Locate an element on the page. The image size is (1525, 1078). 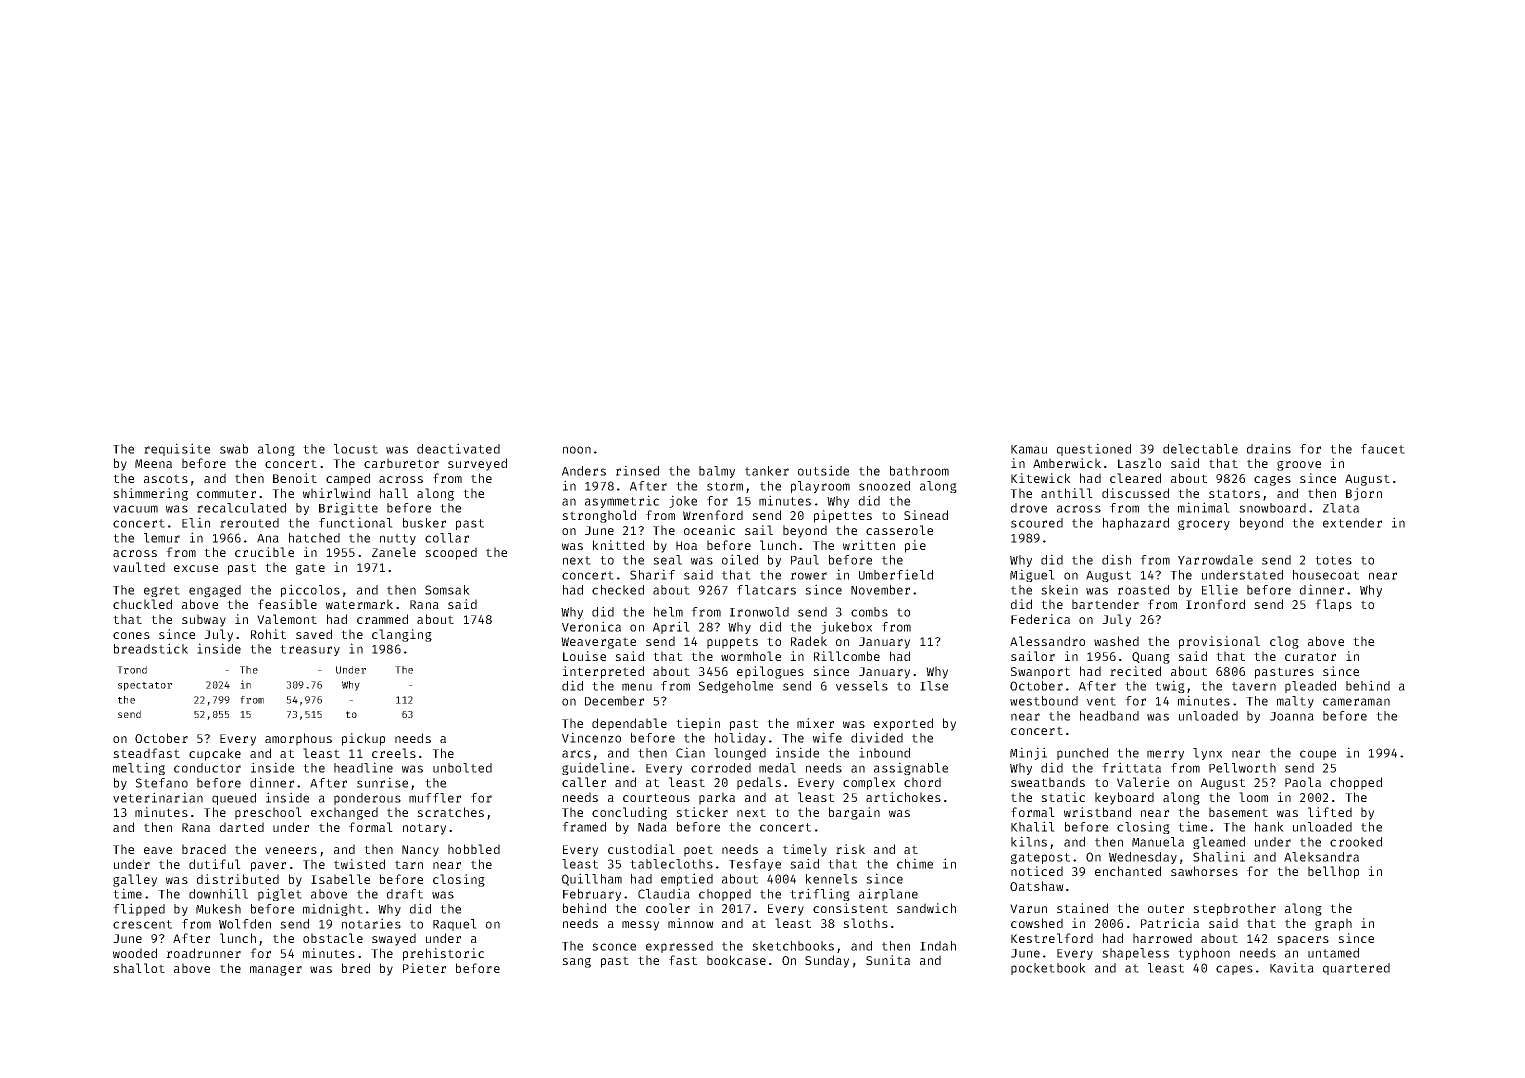
washed is located at coordinates (1116, 641).
